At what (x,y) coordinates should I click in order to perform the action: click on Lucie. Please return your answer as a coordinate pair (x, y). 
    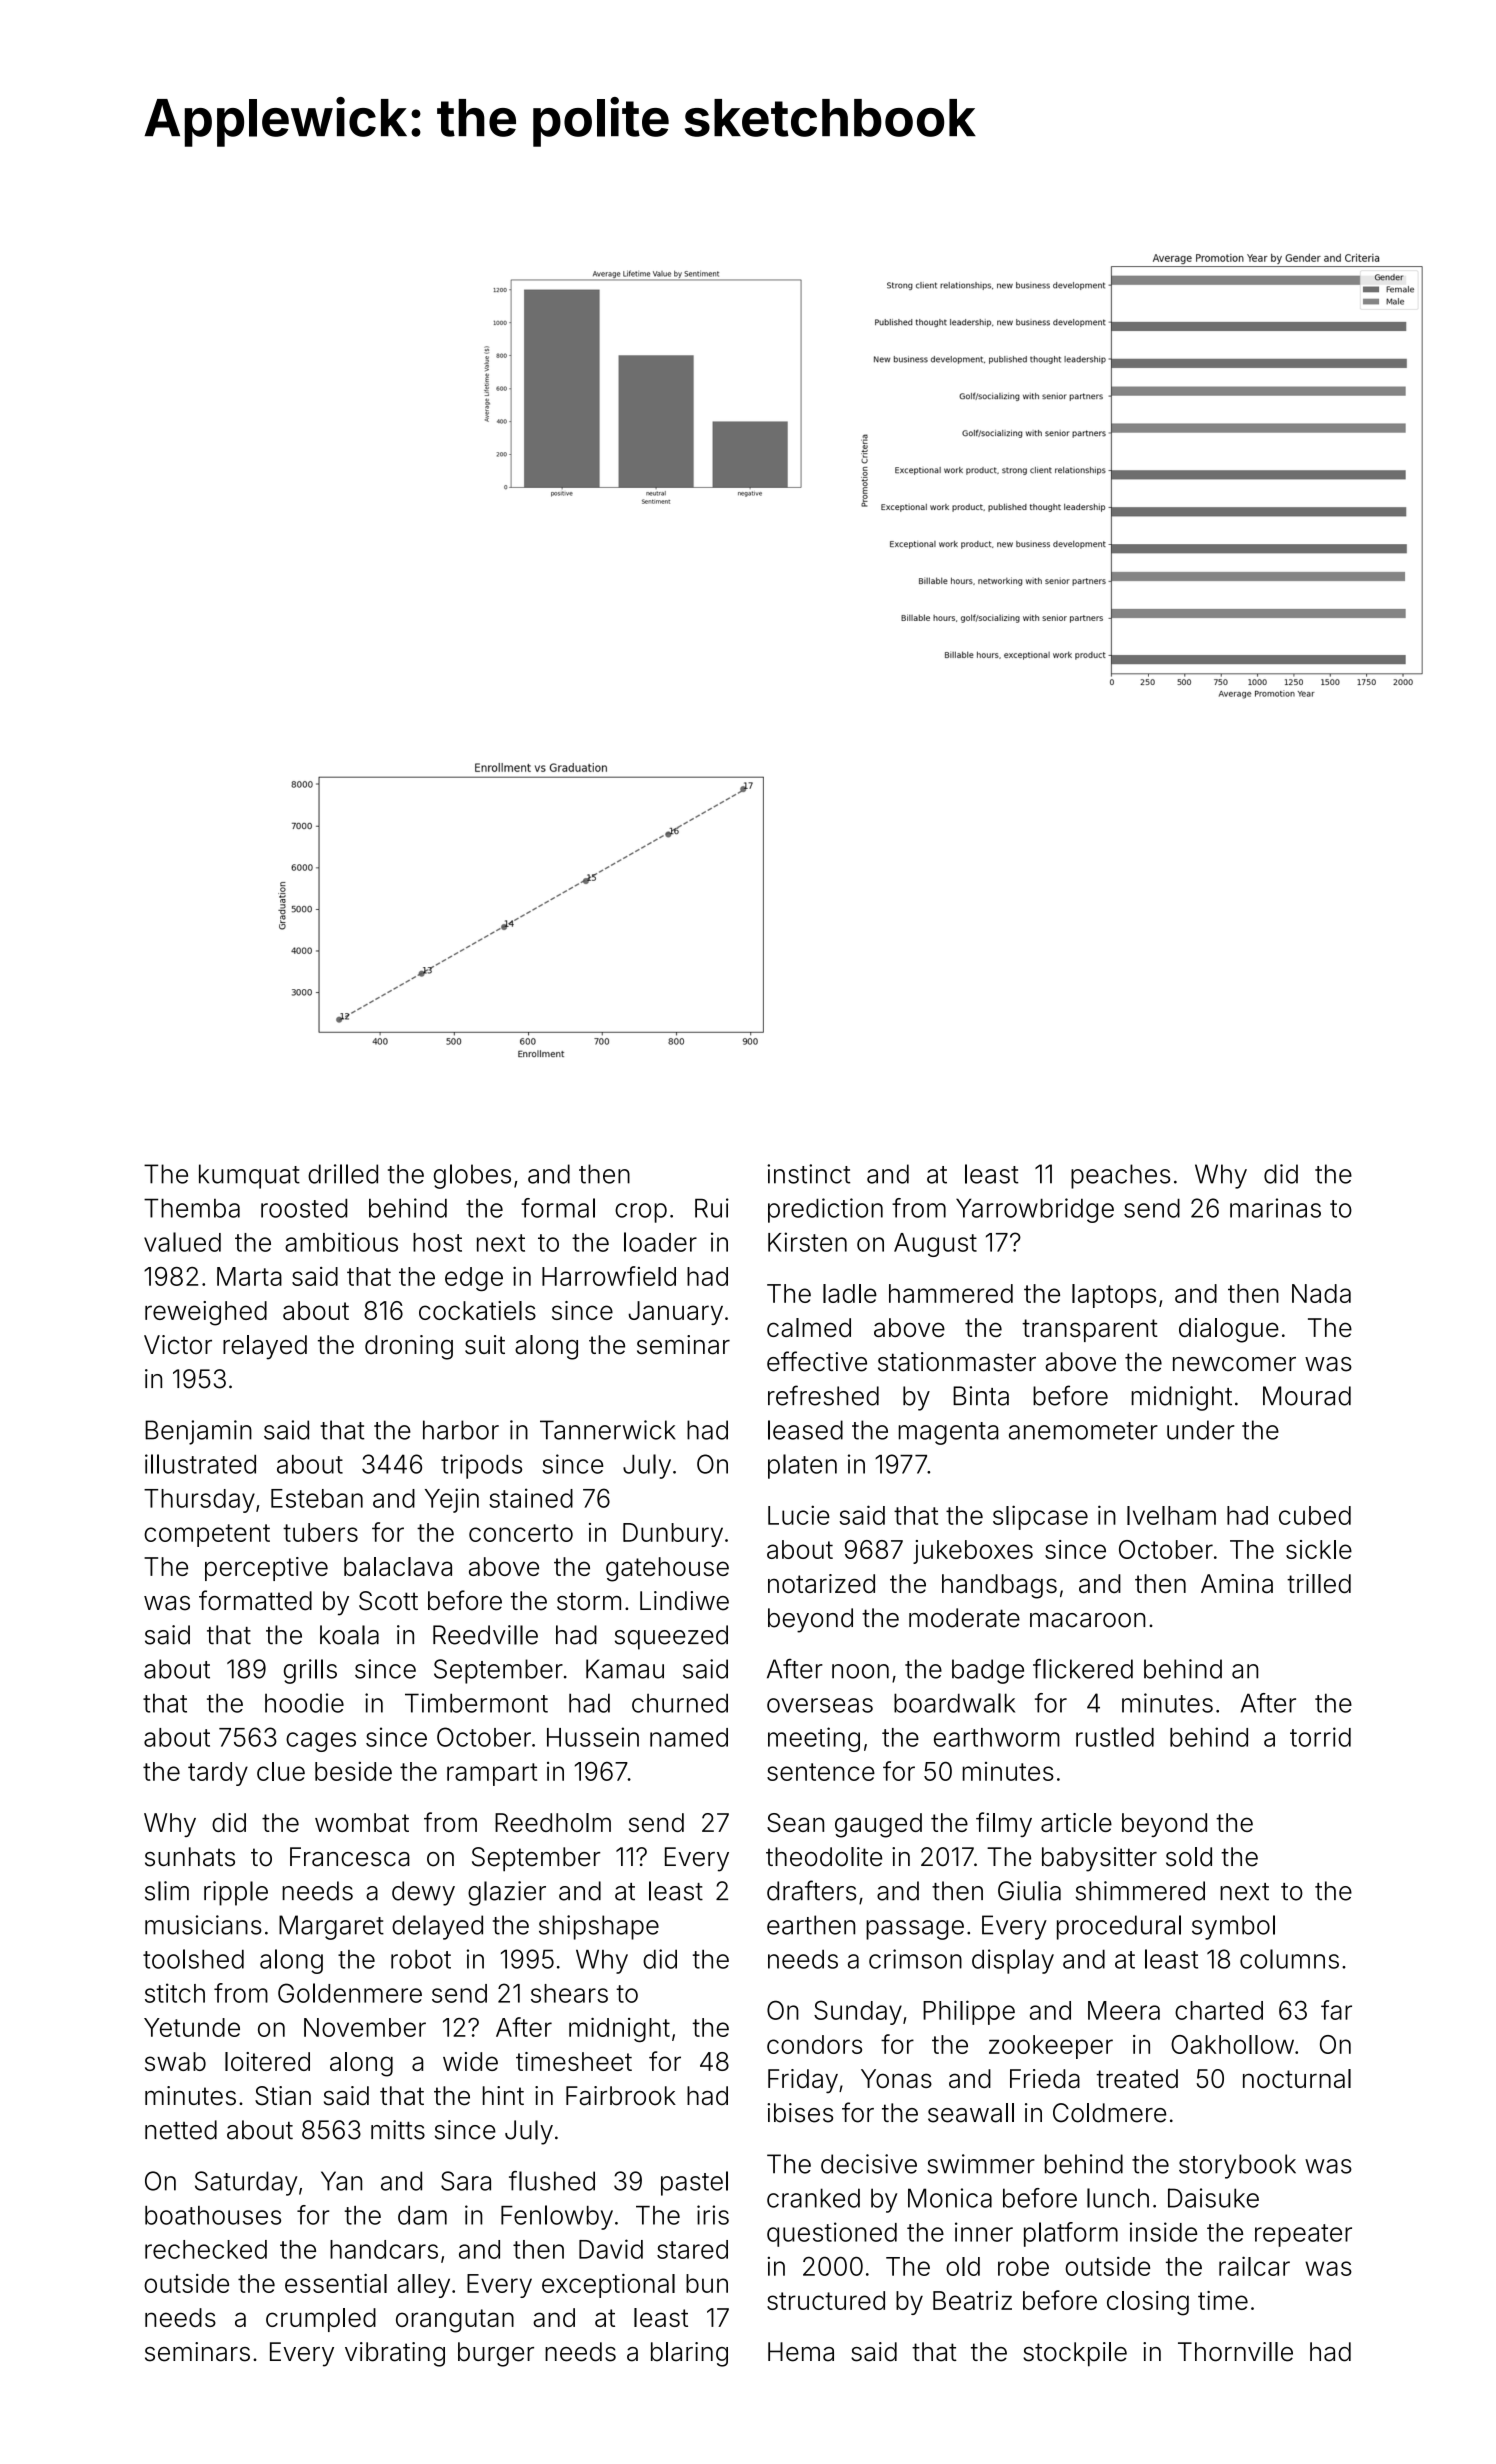
    Looking at the image, I should click on (799, 1515).
